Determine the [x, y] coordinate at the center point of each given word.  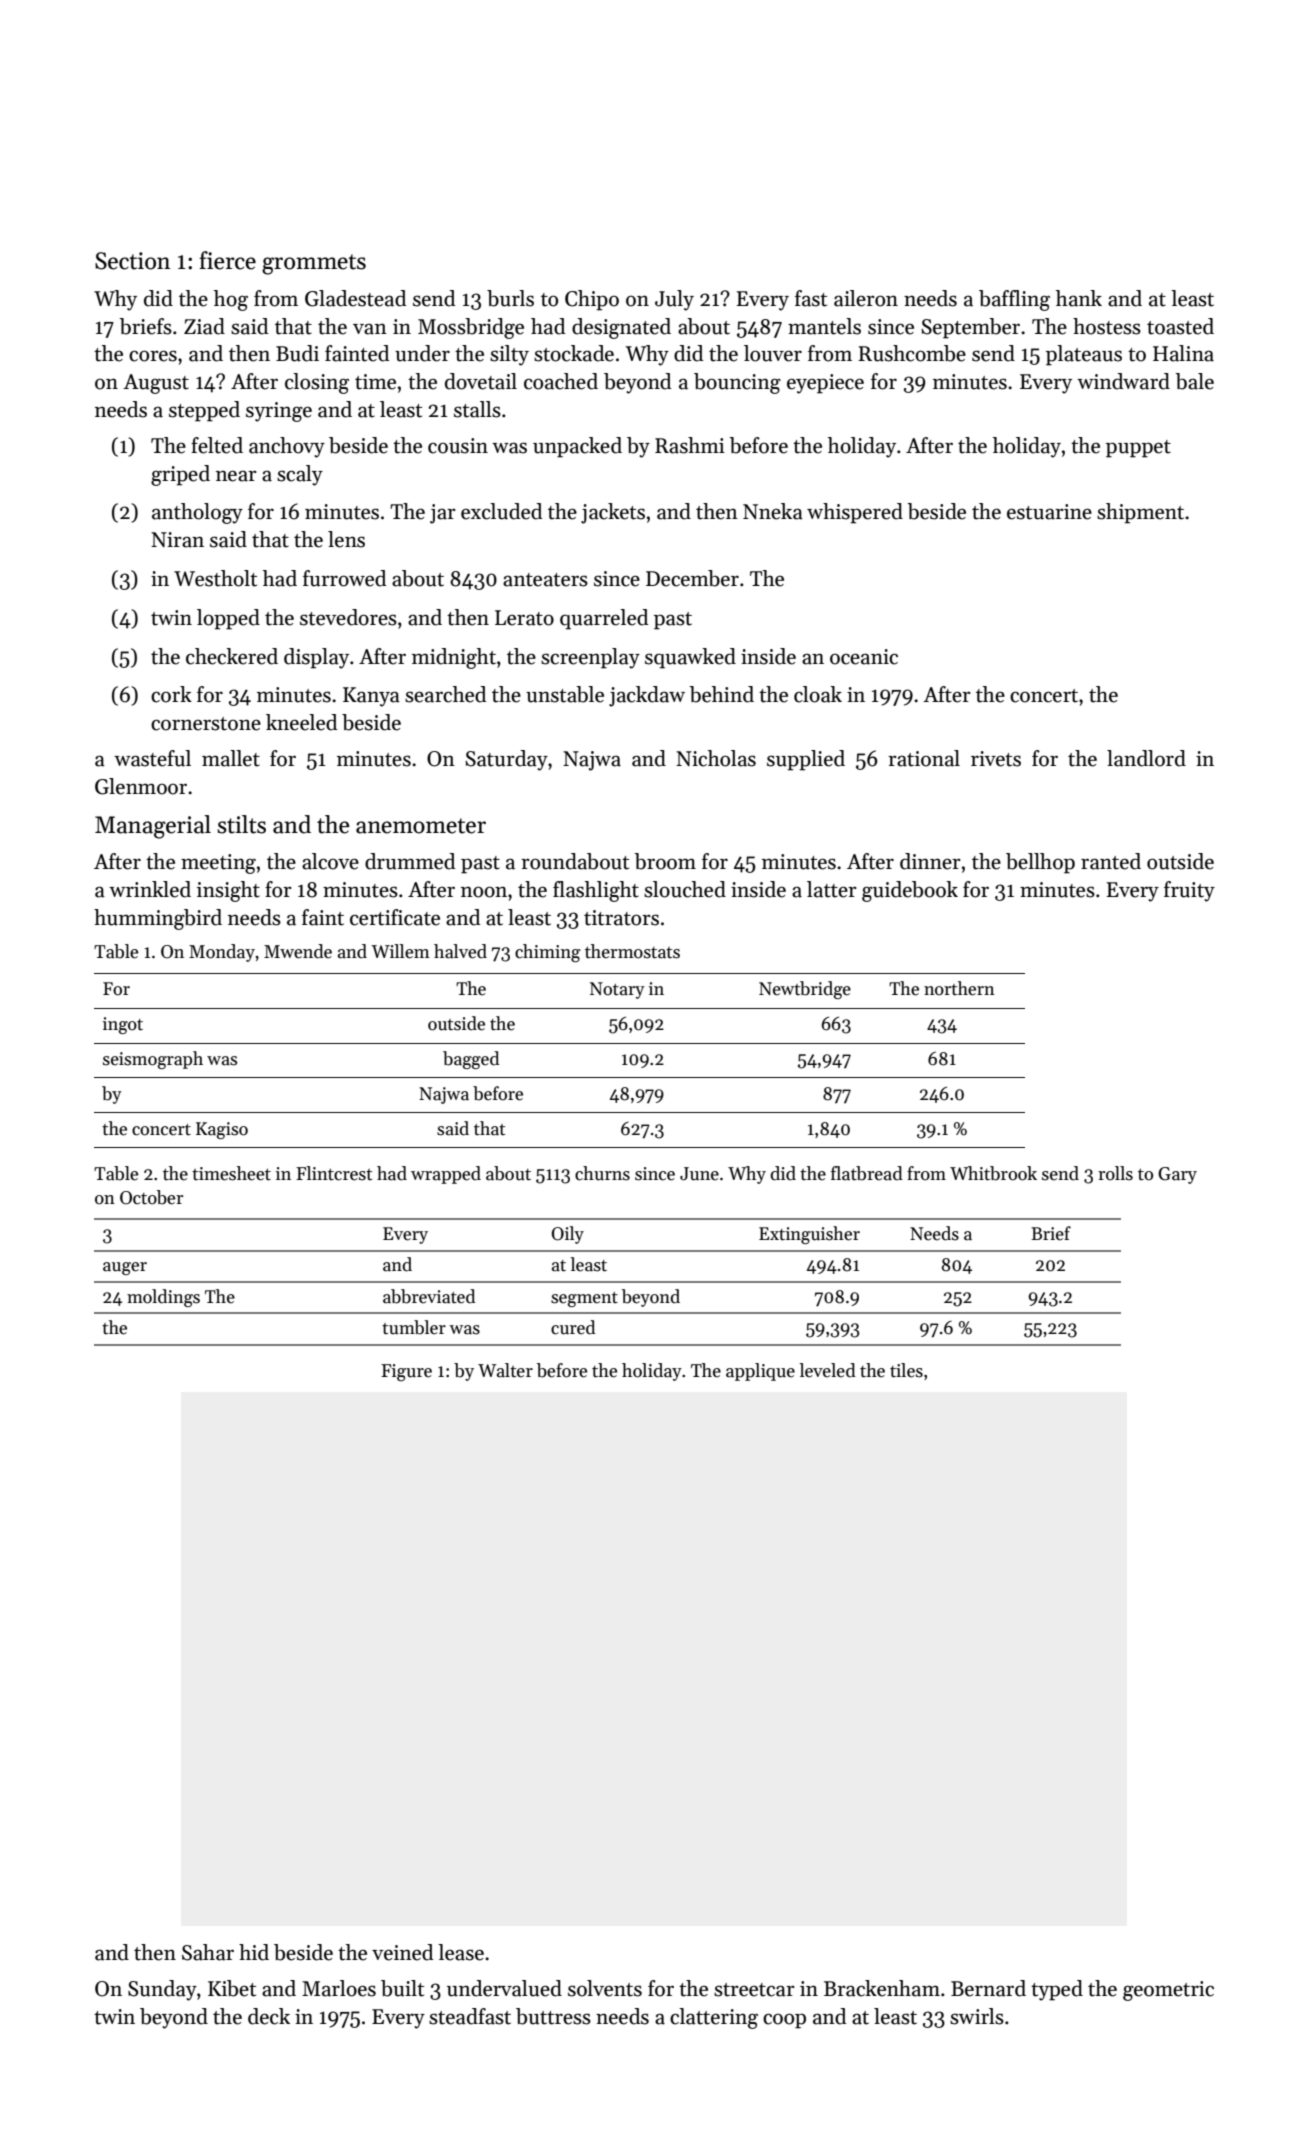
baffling [1014, 300]
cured [573, 1327]
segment [584, 1299]
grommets [314, 264]
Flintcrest [334, 1173]
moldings [163, 1298]
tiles [906, 1370]
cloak [818, 694]
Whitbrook [993, 1173]
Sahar [208, 1952]
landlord [1146, 758]
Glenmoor [141, 786]
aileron [866, 298]
